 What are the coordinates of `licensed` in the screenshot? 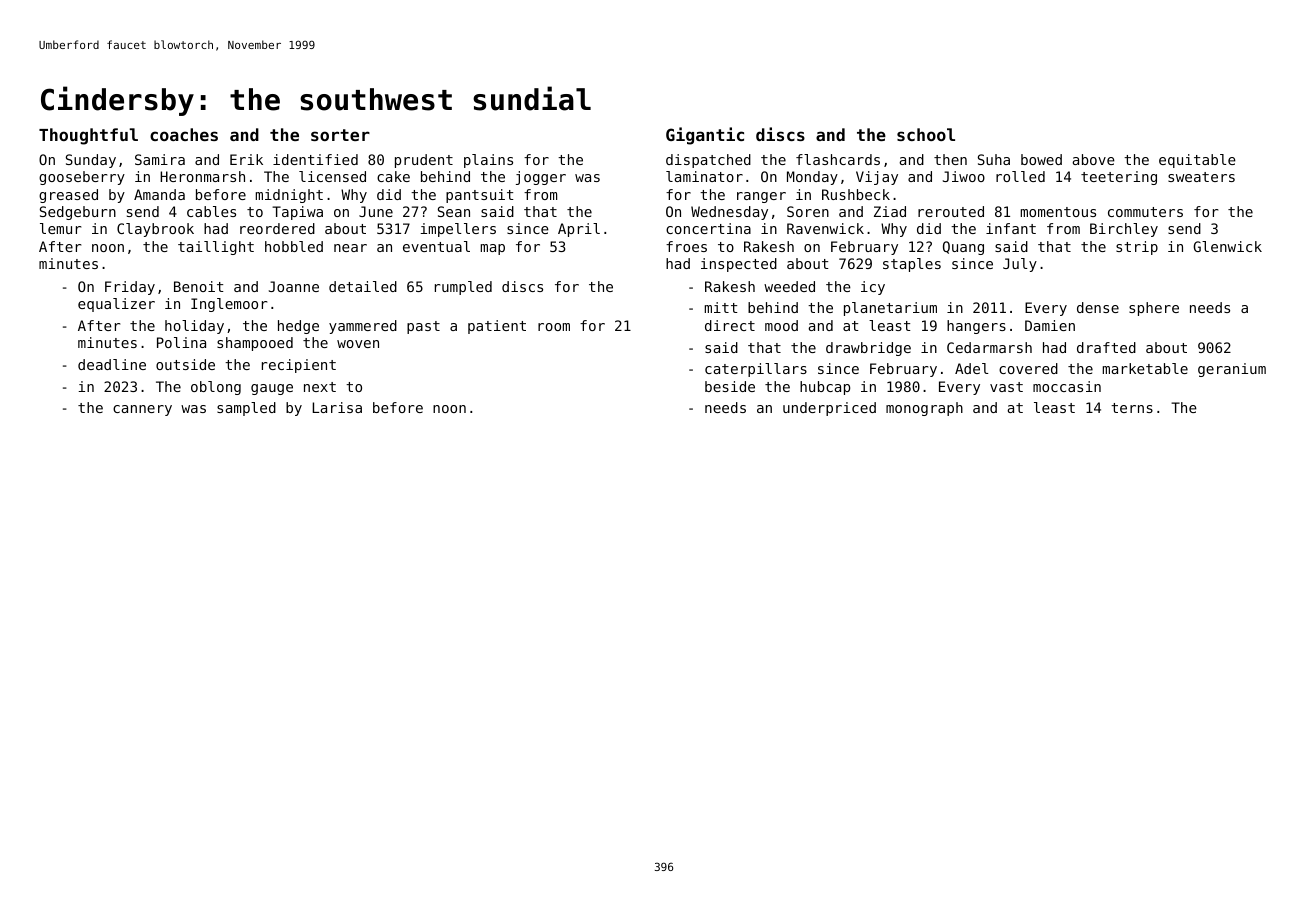 It's located at (332, 176).
